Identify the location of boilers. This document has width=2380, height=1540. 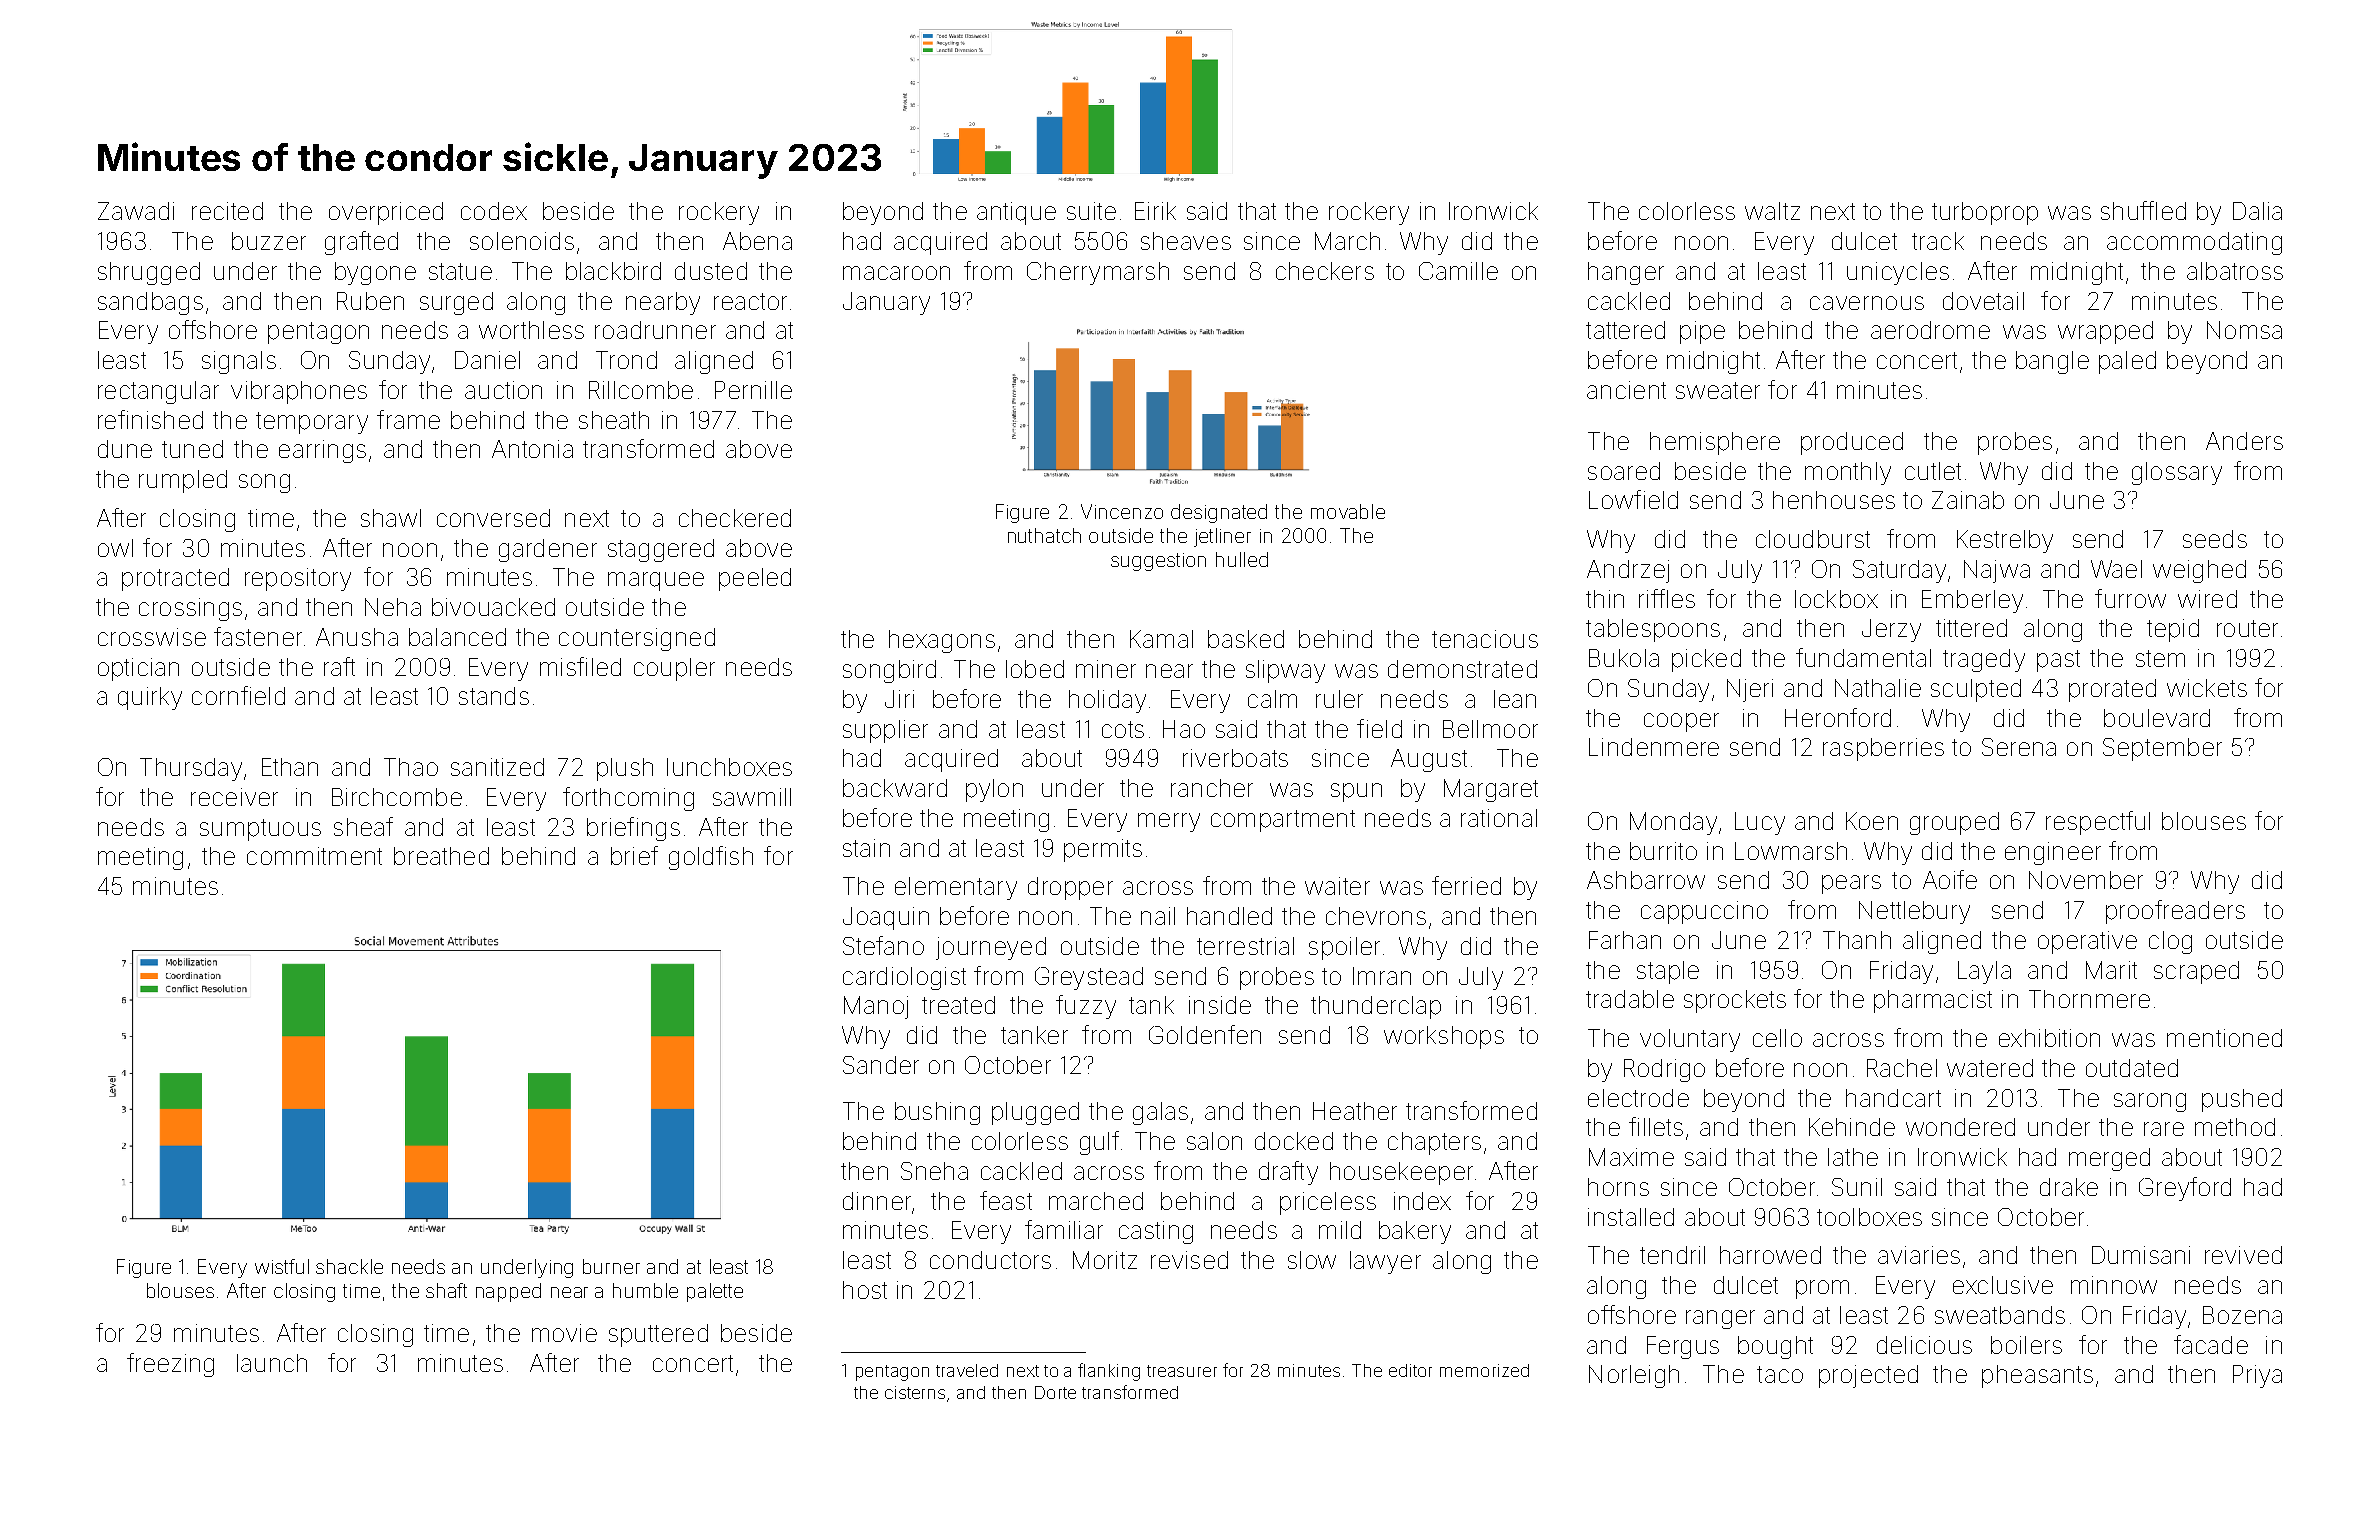
(2026, 1345).
